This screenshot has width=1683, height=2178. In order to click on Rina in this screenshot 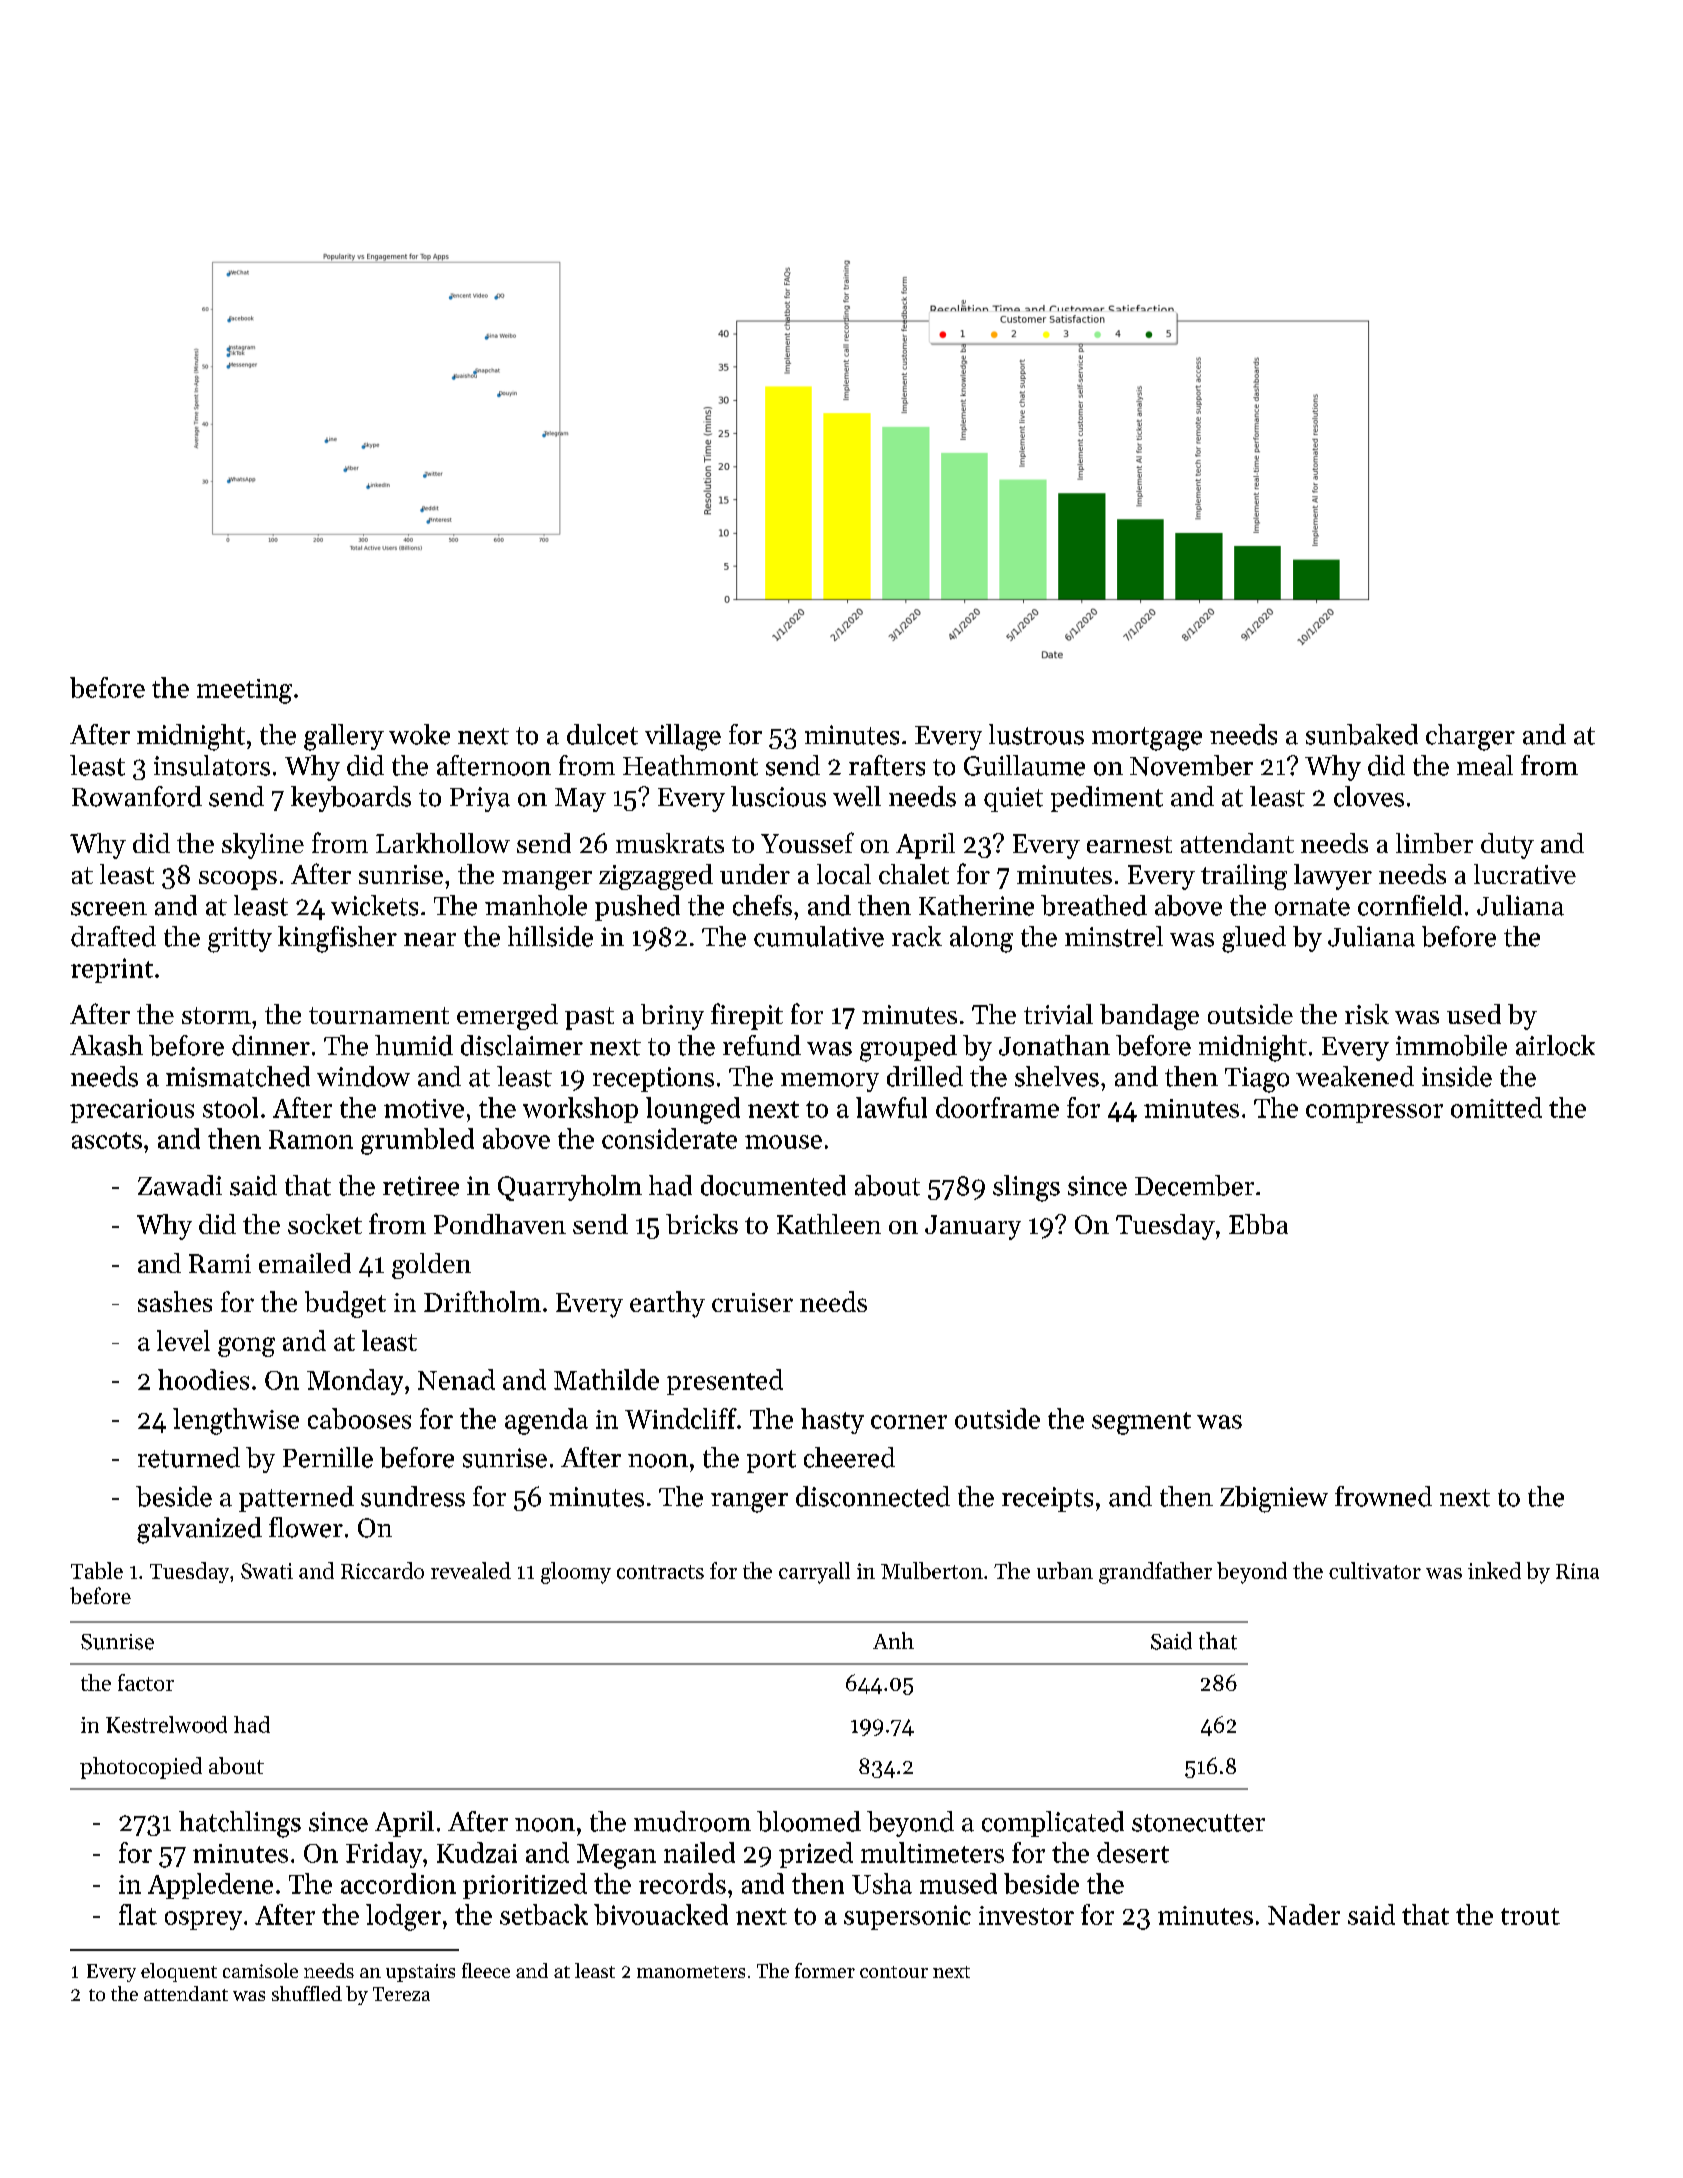, I will do `click(1577, 1571)`.
